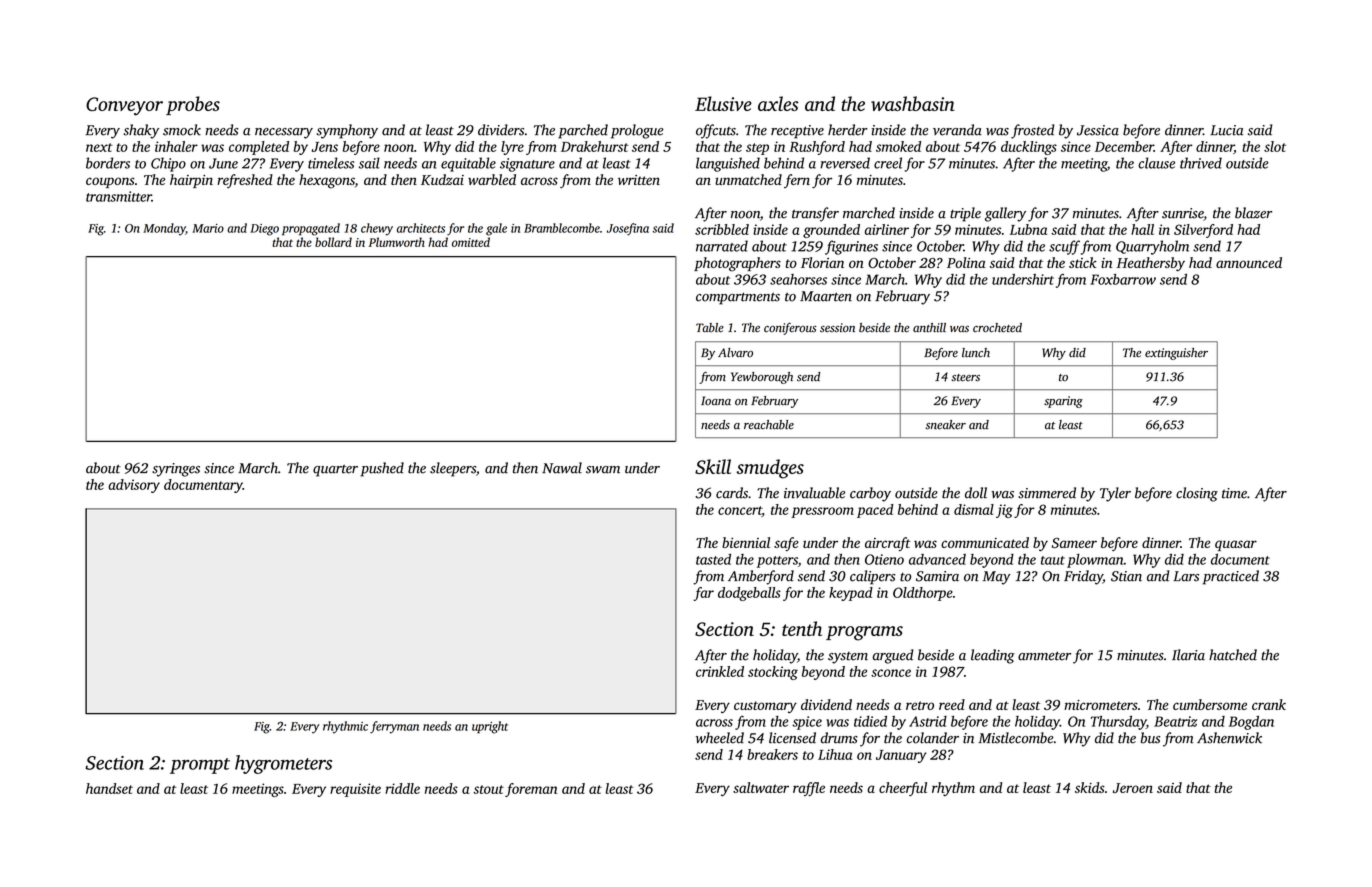 This screenshot has width=1372, height=887. I want to click on compartments, so click(738, 298).
